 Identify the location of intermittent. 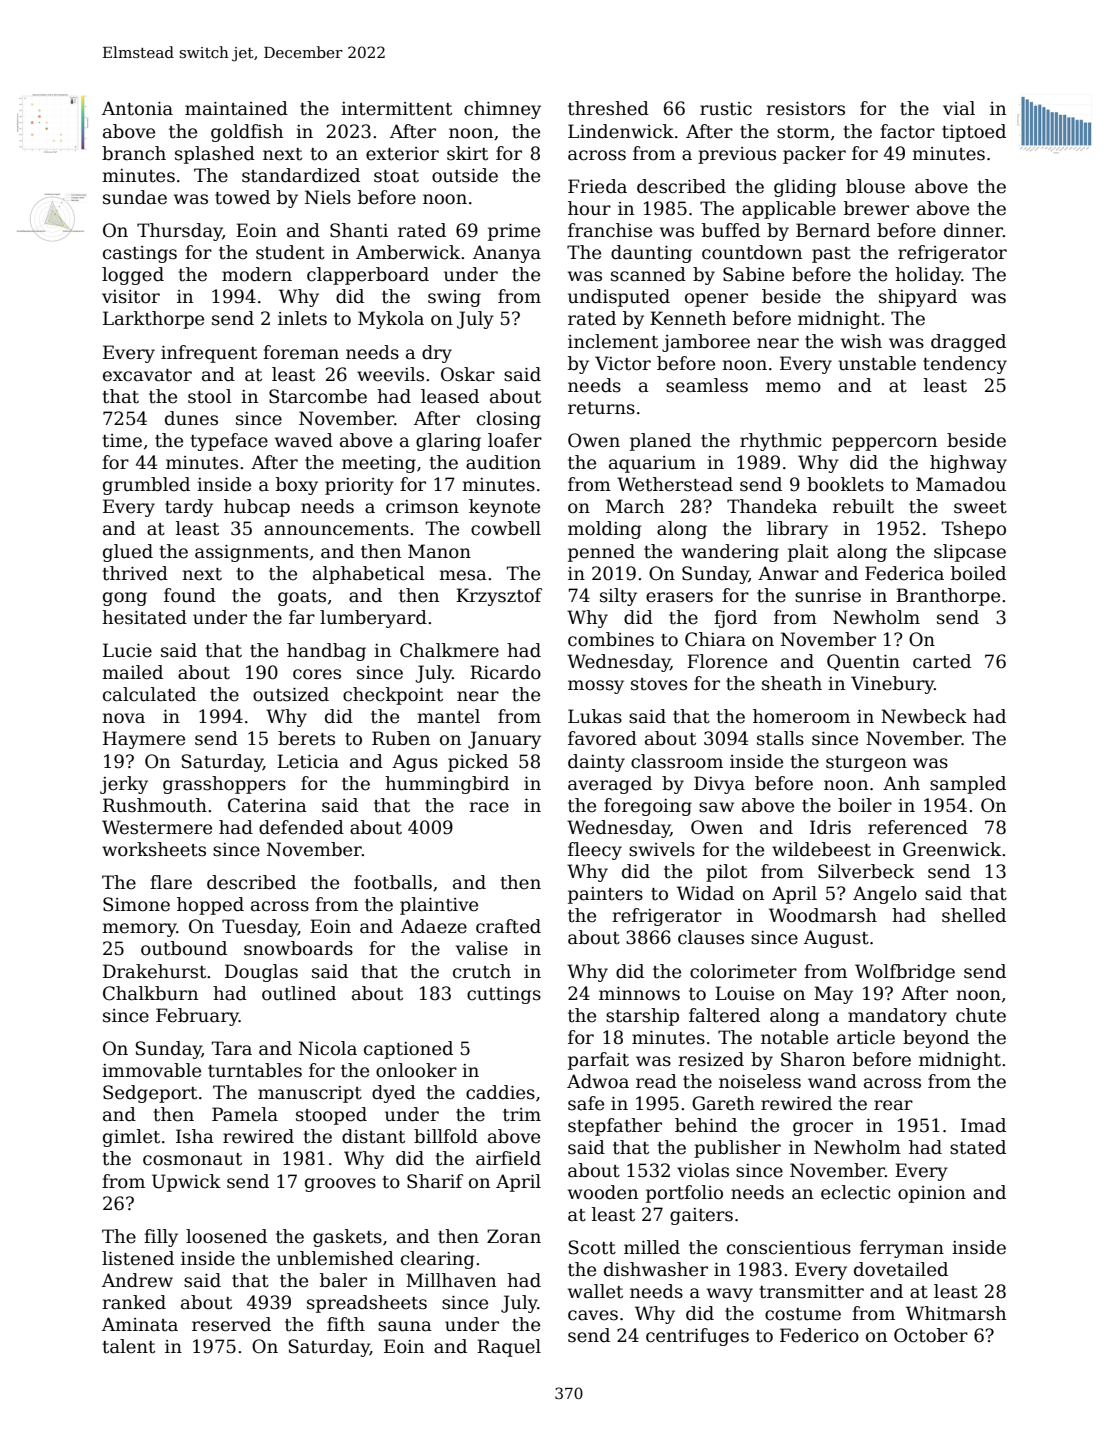
(396, 109).
